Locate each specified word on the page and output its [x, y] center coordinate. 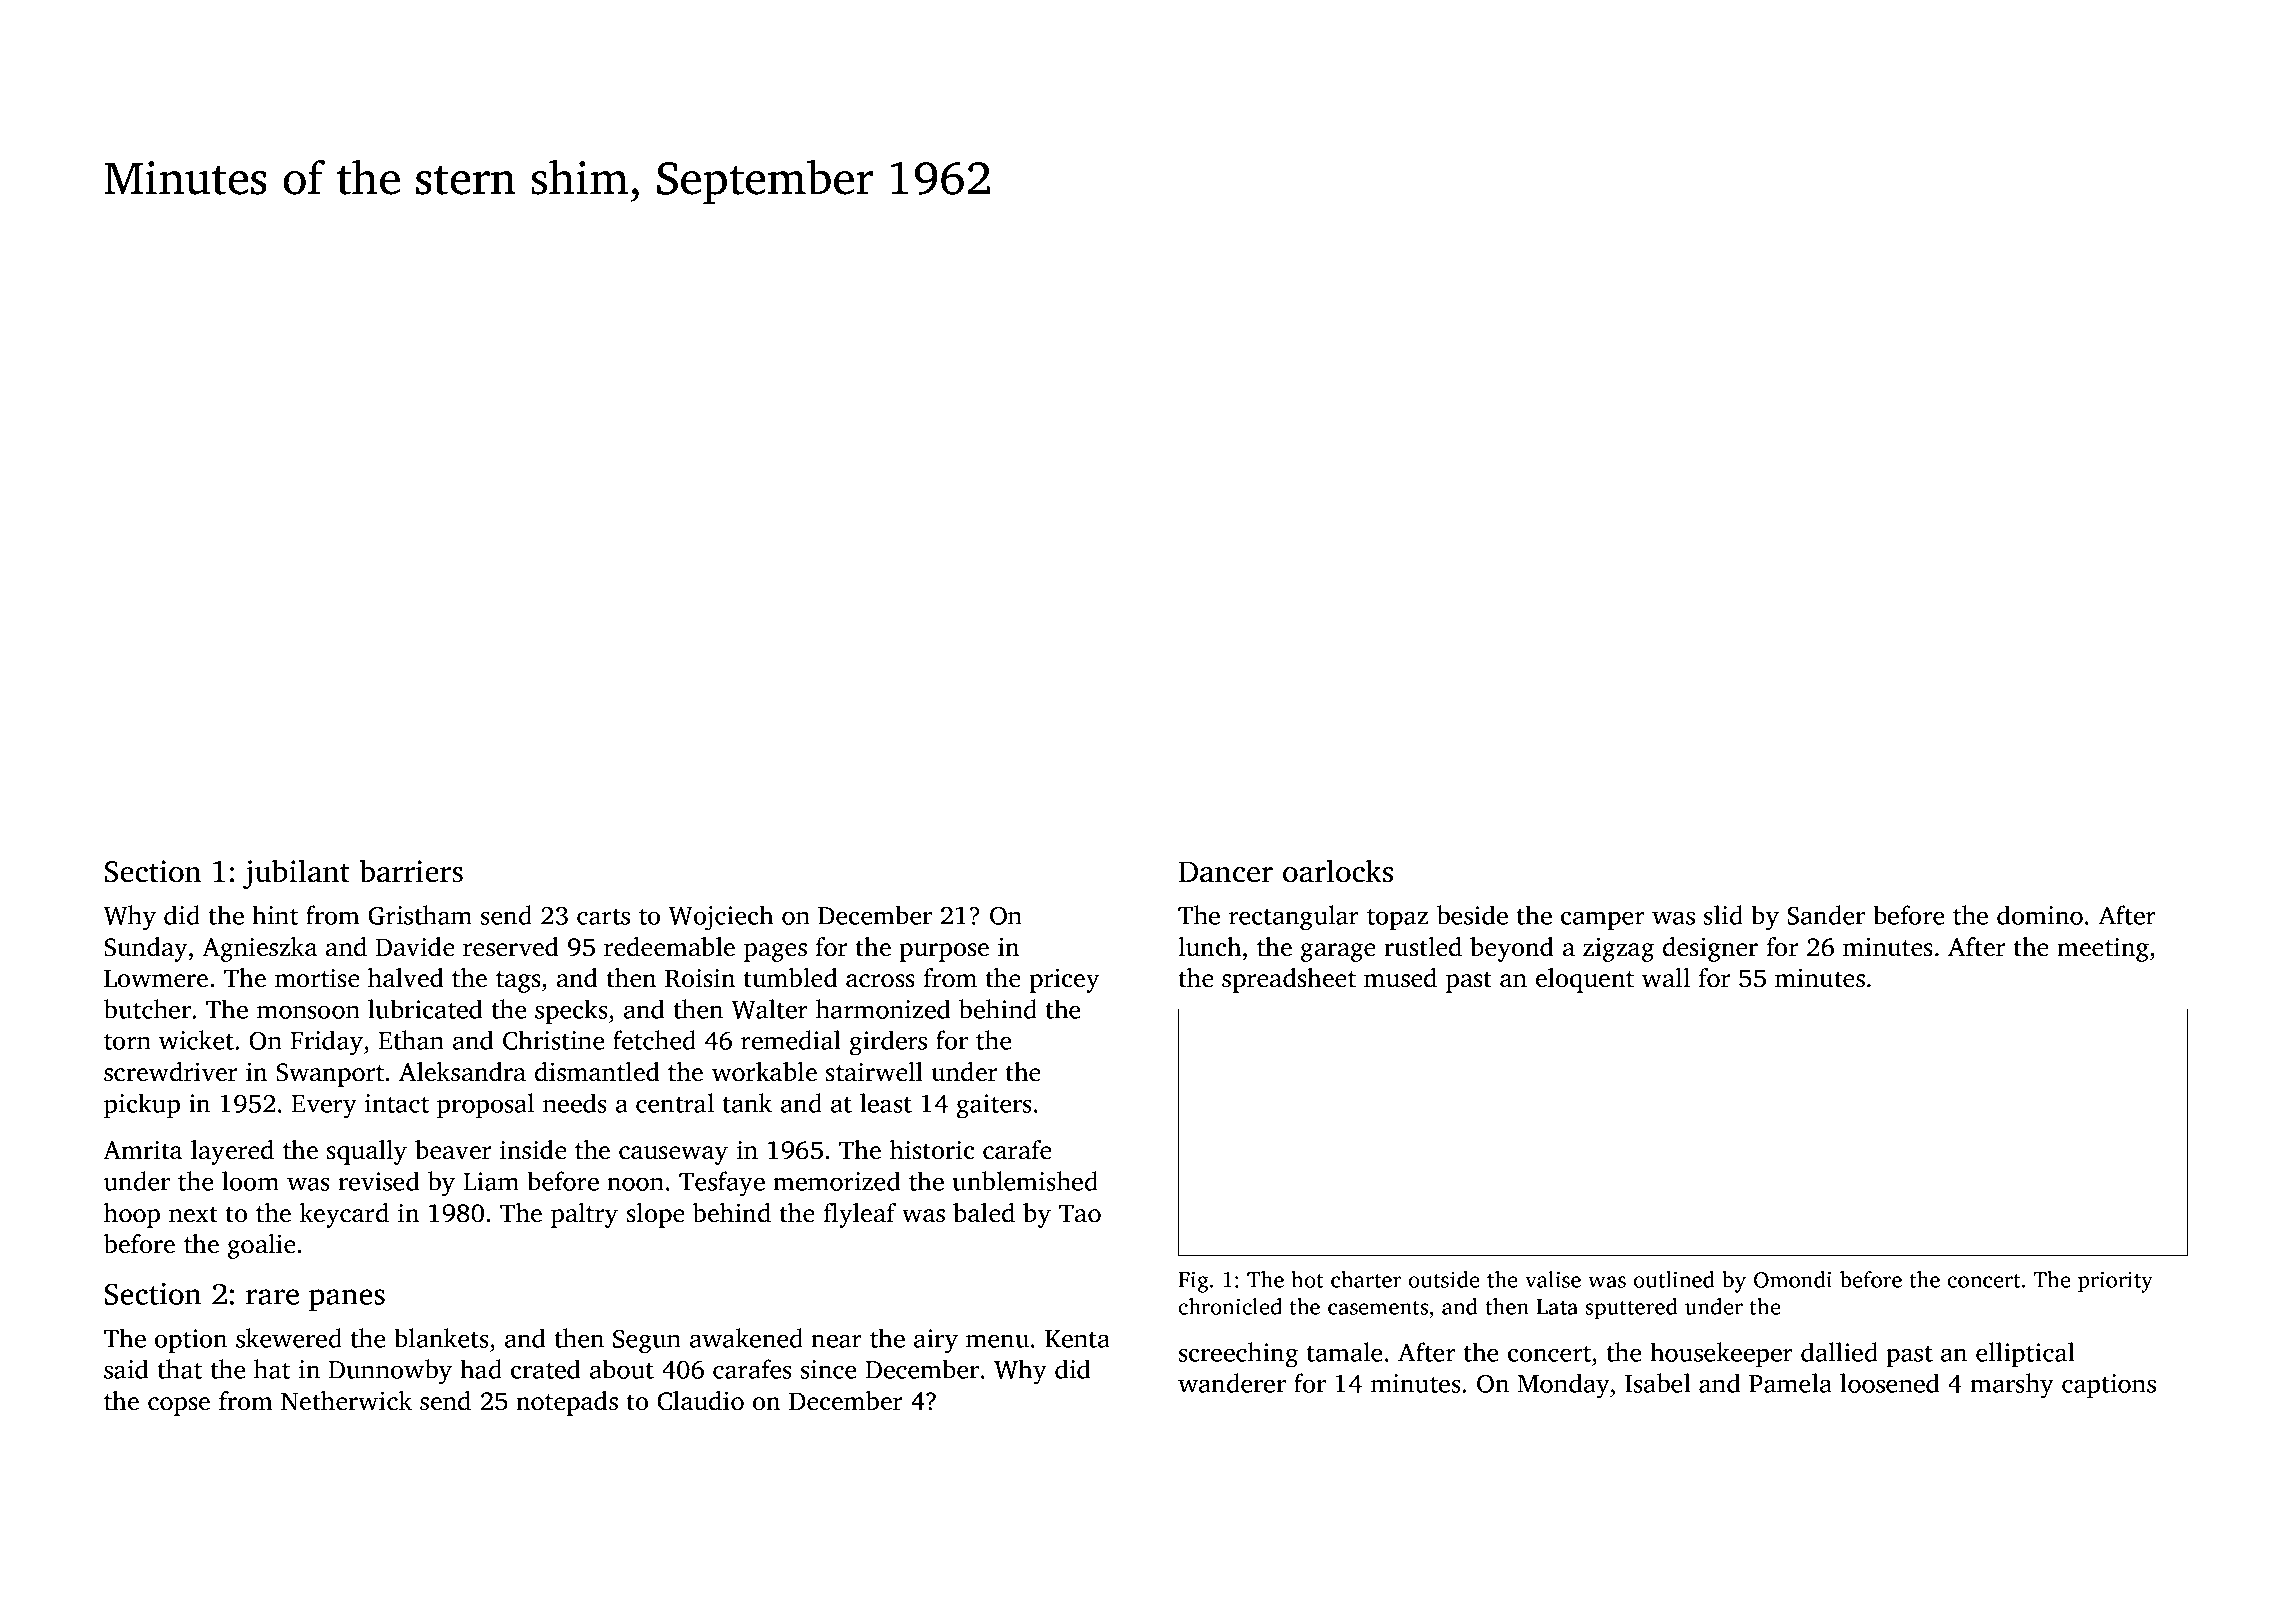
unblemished [1025, 1181]
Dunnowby [390, 1372]
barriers [411, 871]
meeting [2103, 950]
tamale [1345, 1352]
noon [635, 1184]
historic [932, 1150]
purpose [944, 952]
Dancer [1226, 872]
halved [406, 978]
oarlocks [1338, 871]
